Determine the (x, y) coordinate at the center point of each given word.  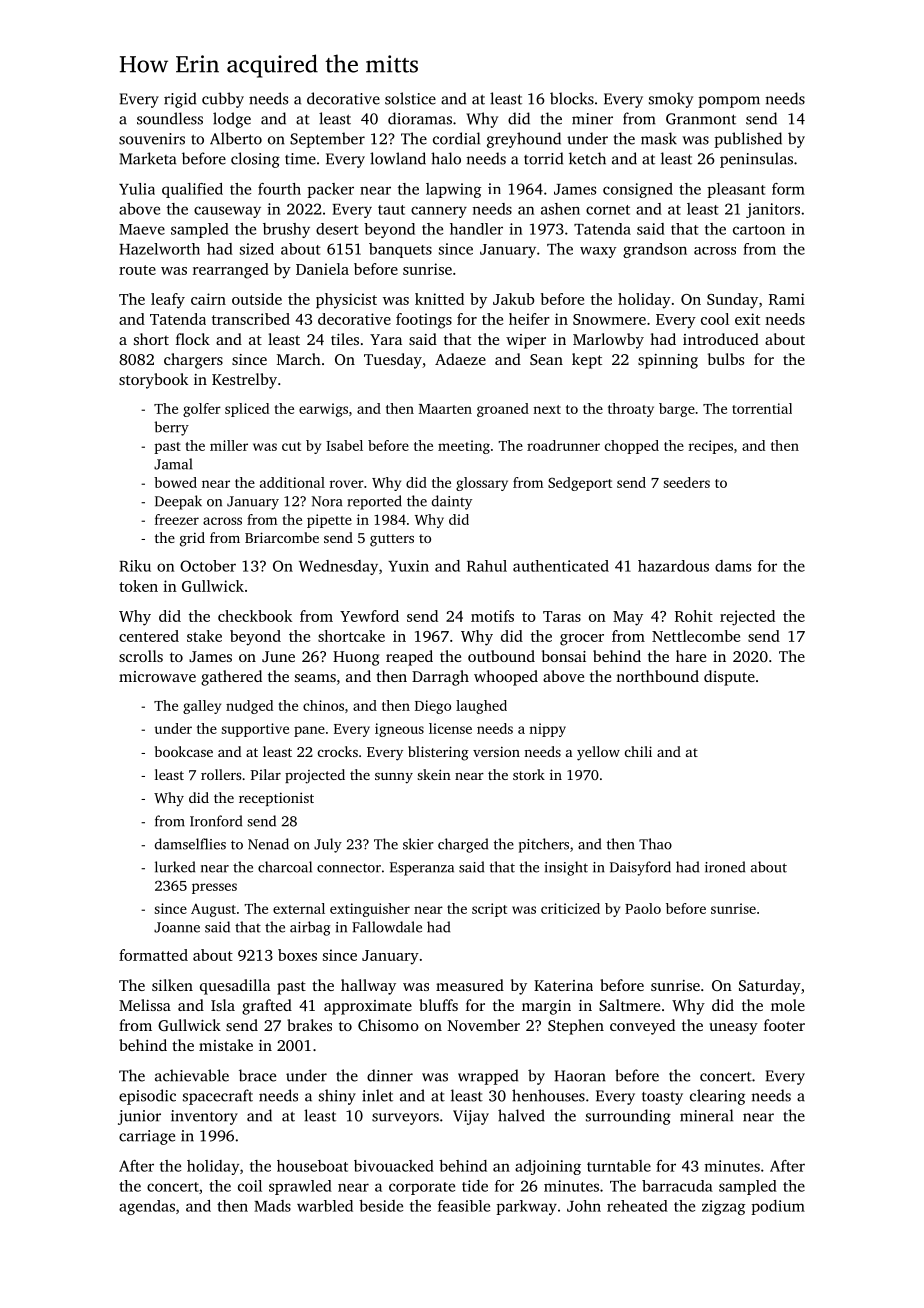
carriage (147, 1137)
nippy (547, 730)
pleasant (736, 190)
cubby (223, 100)
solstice (410, 98)
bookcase (184, 751)
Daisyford (640, 868)
